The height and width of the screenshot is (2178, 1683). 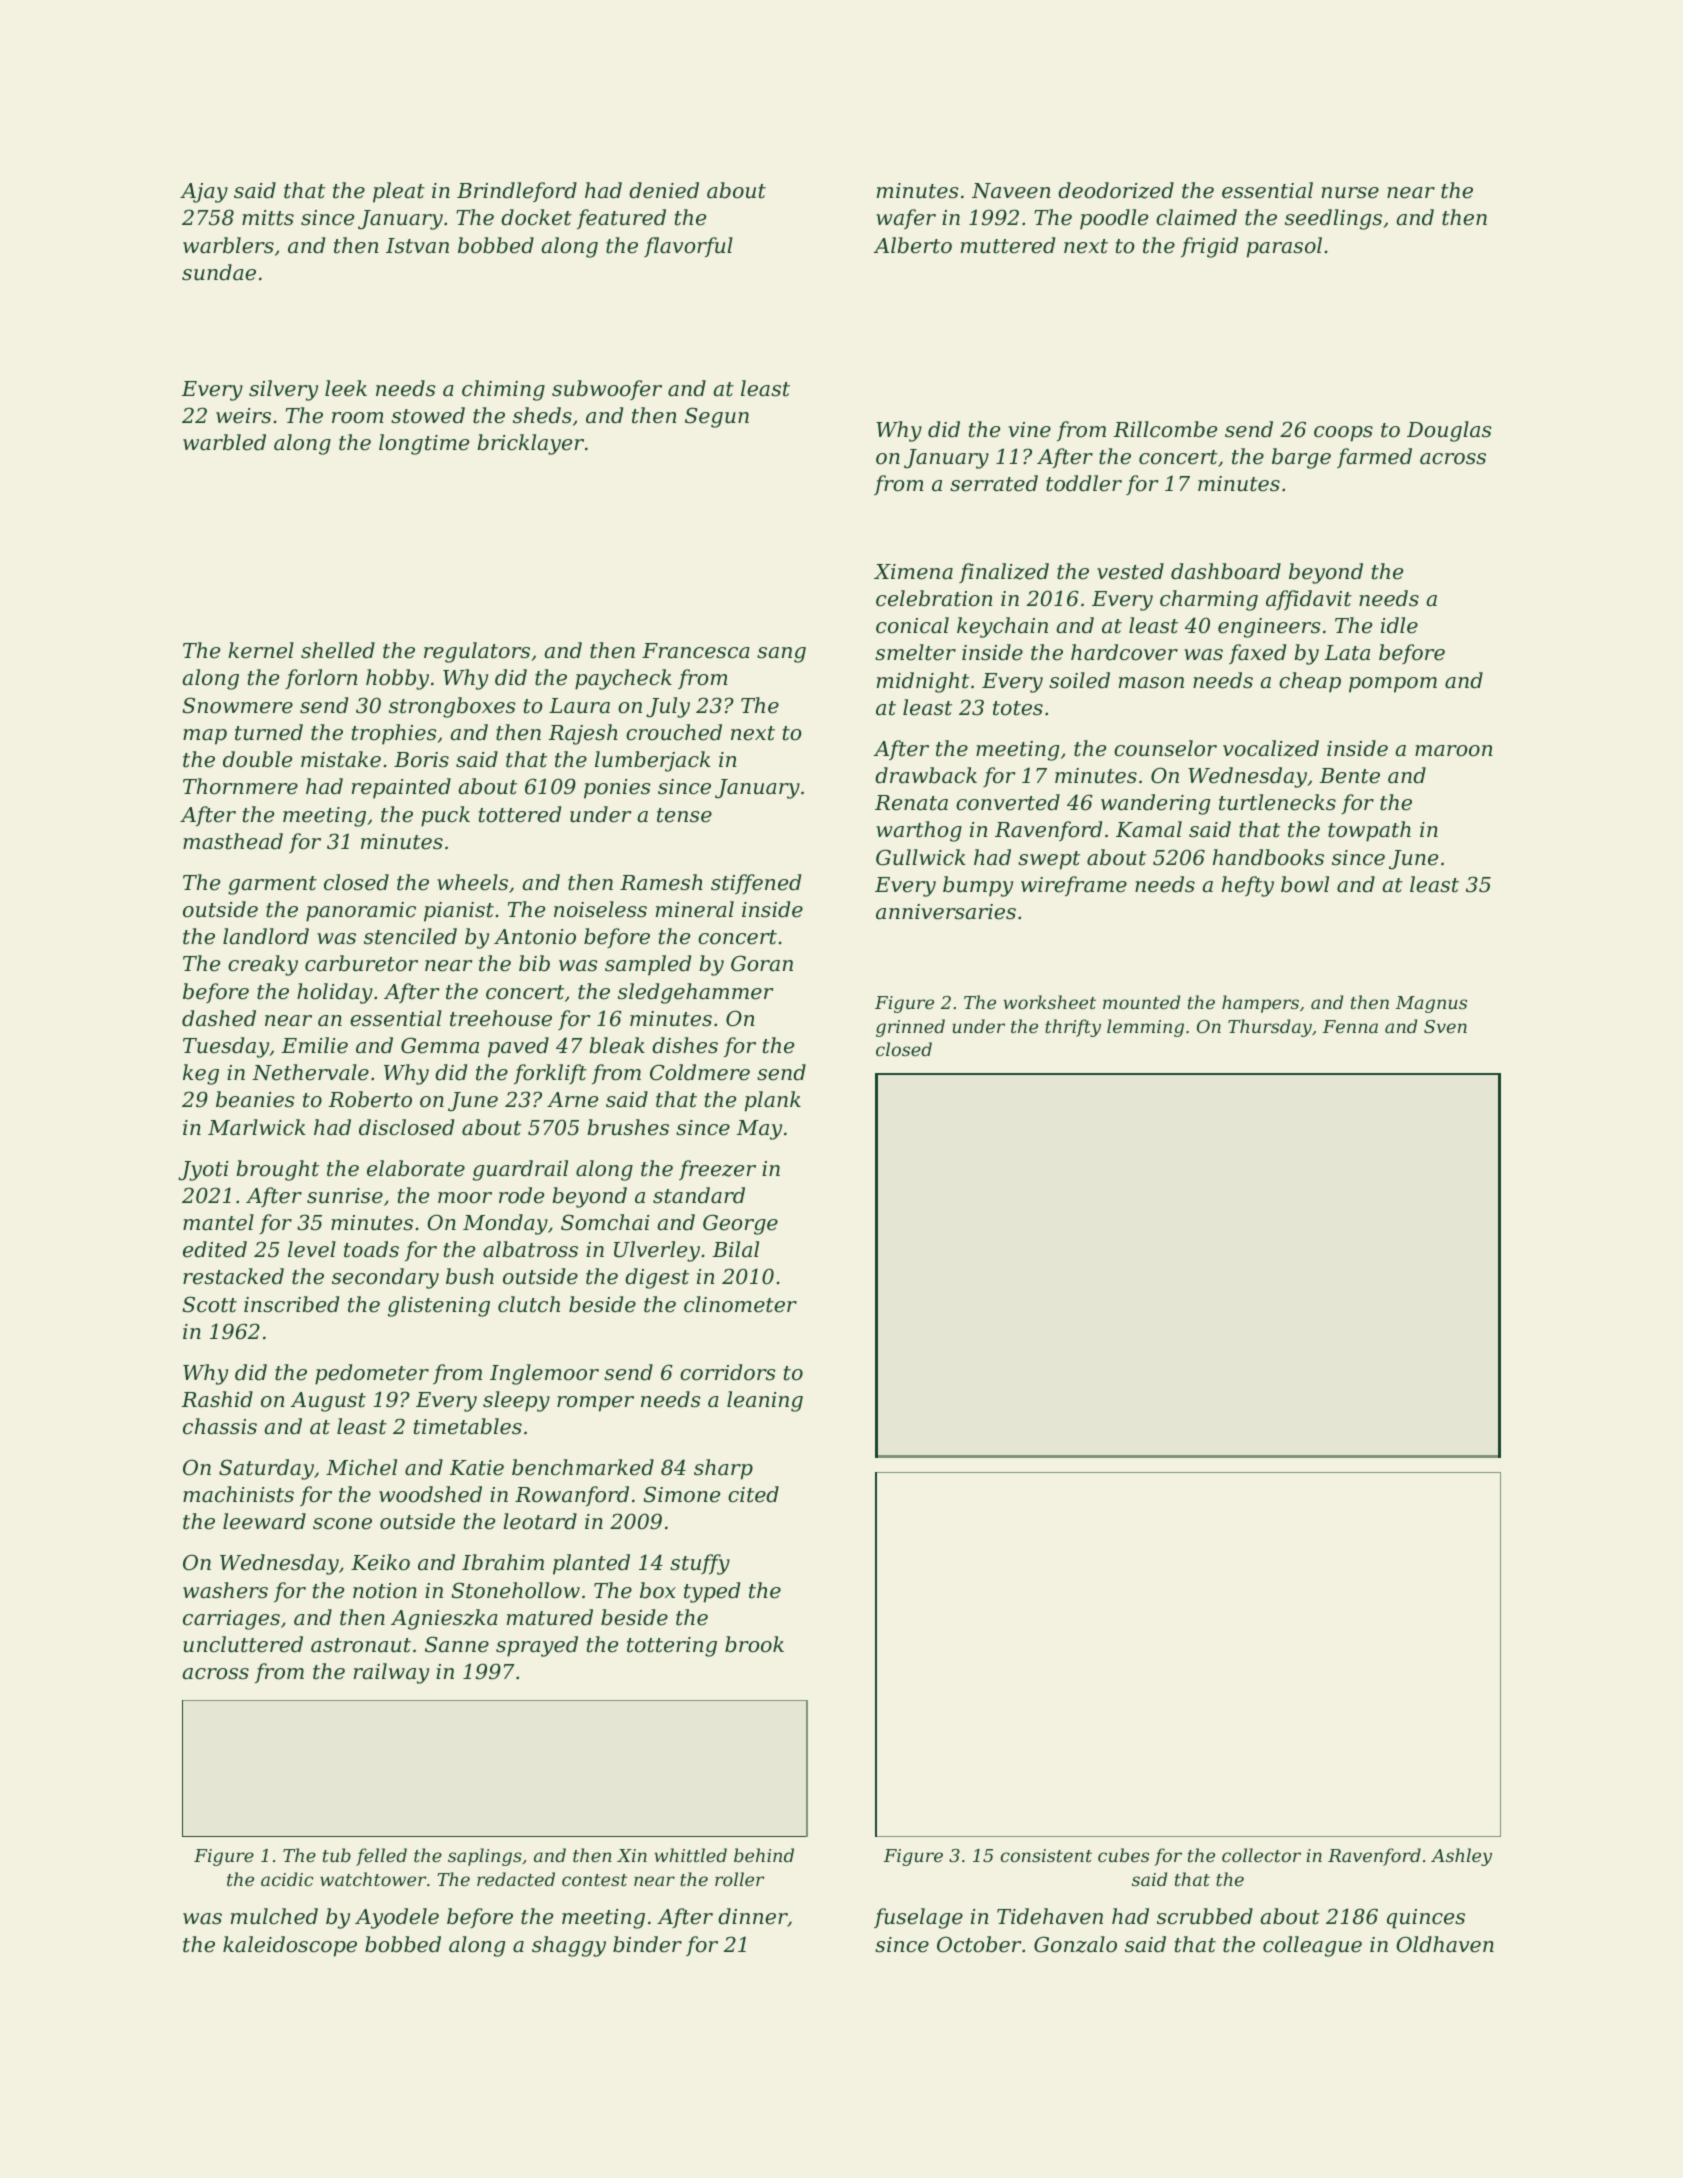 What do you see at coordinates (1350, 193) in the screenshot?
I see `nurse` at bounding box center [1350, 193].
